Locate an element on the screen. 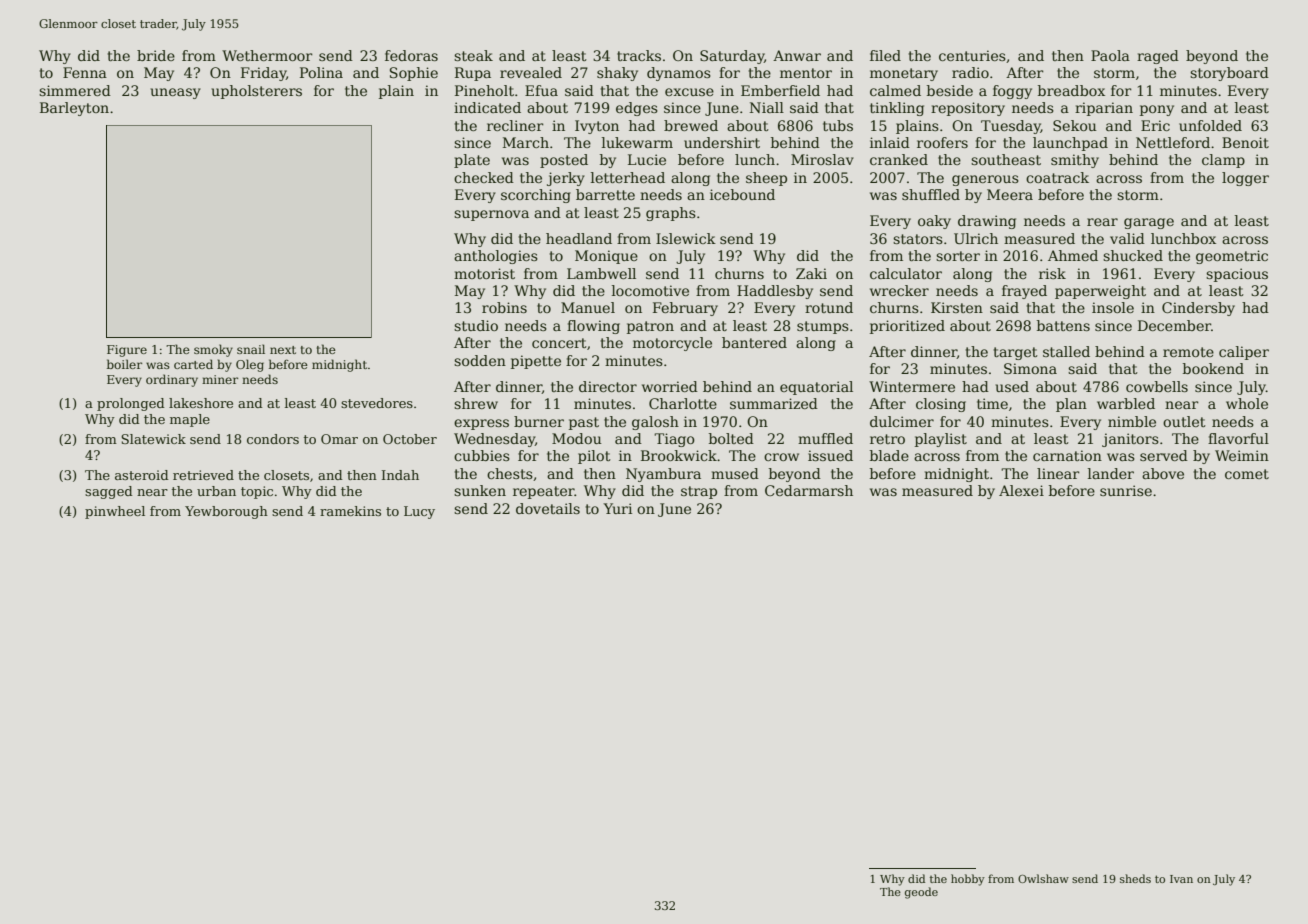 The height and width of the screenshot is (924, 1308). hobby is located at coordinates (968, 880).
